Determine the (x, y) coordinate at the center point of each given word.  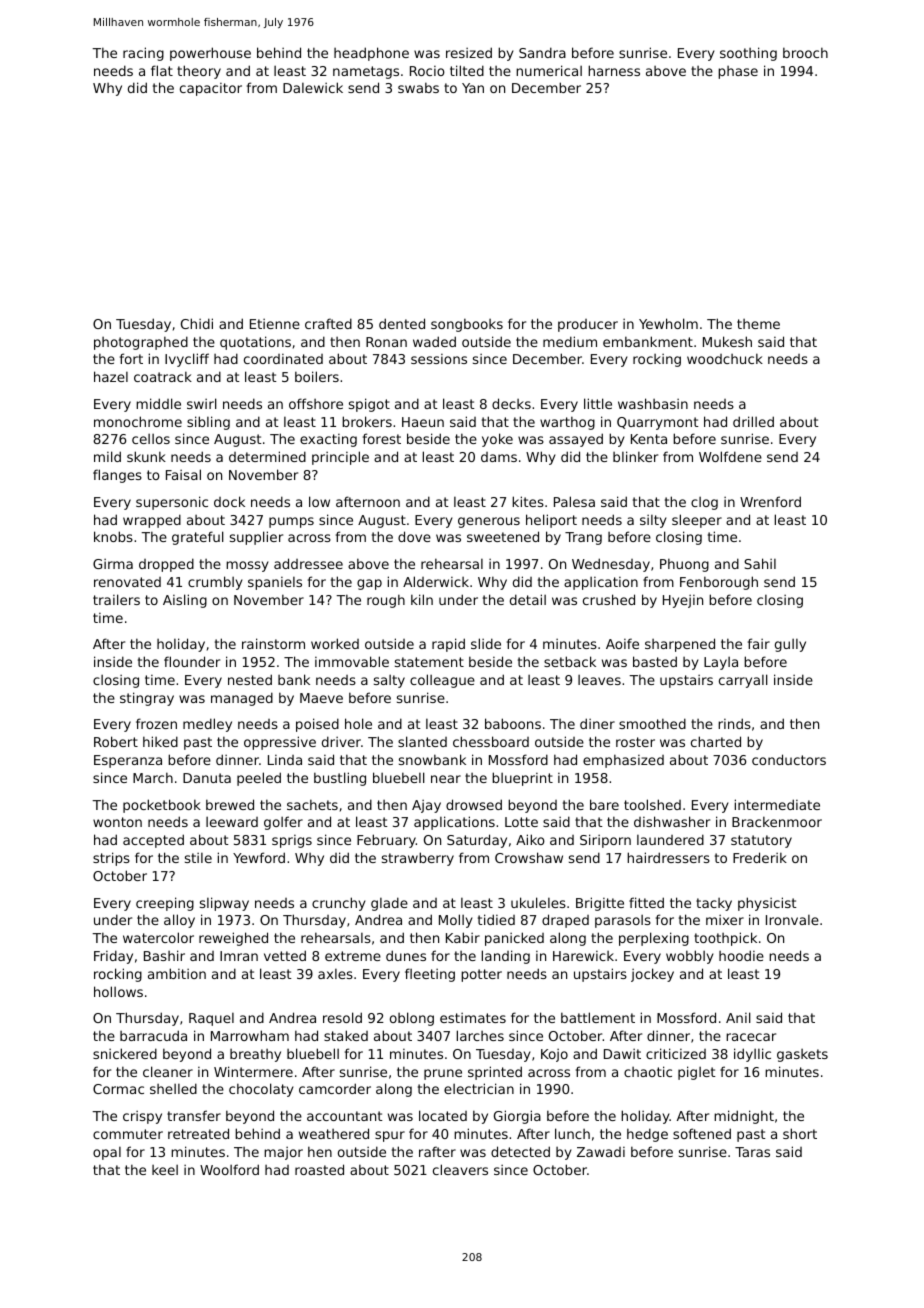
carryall (743, 681)
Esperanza (128, 761)
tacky (714, 904)
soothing (748, 54)
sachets (312, 804)
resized (469, 52)
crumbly (215, 583)
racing (143, 54)
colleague (442, 681)
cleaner (168, 1071)
